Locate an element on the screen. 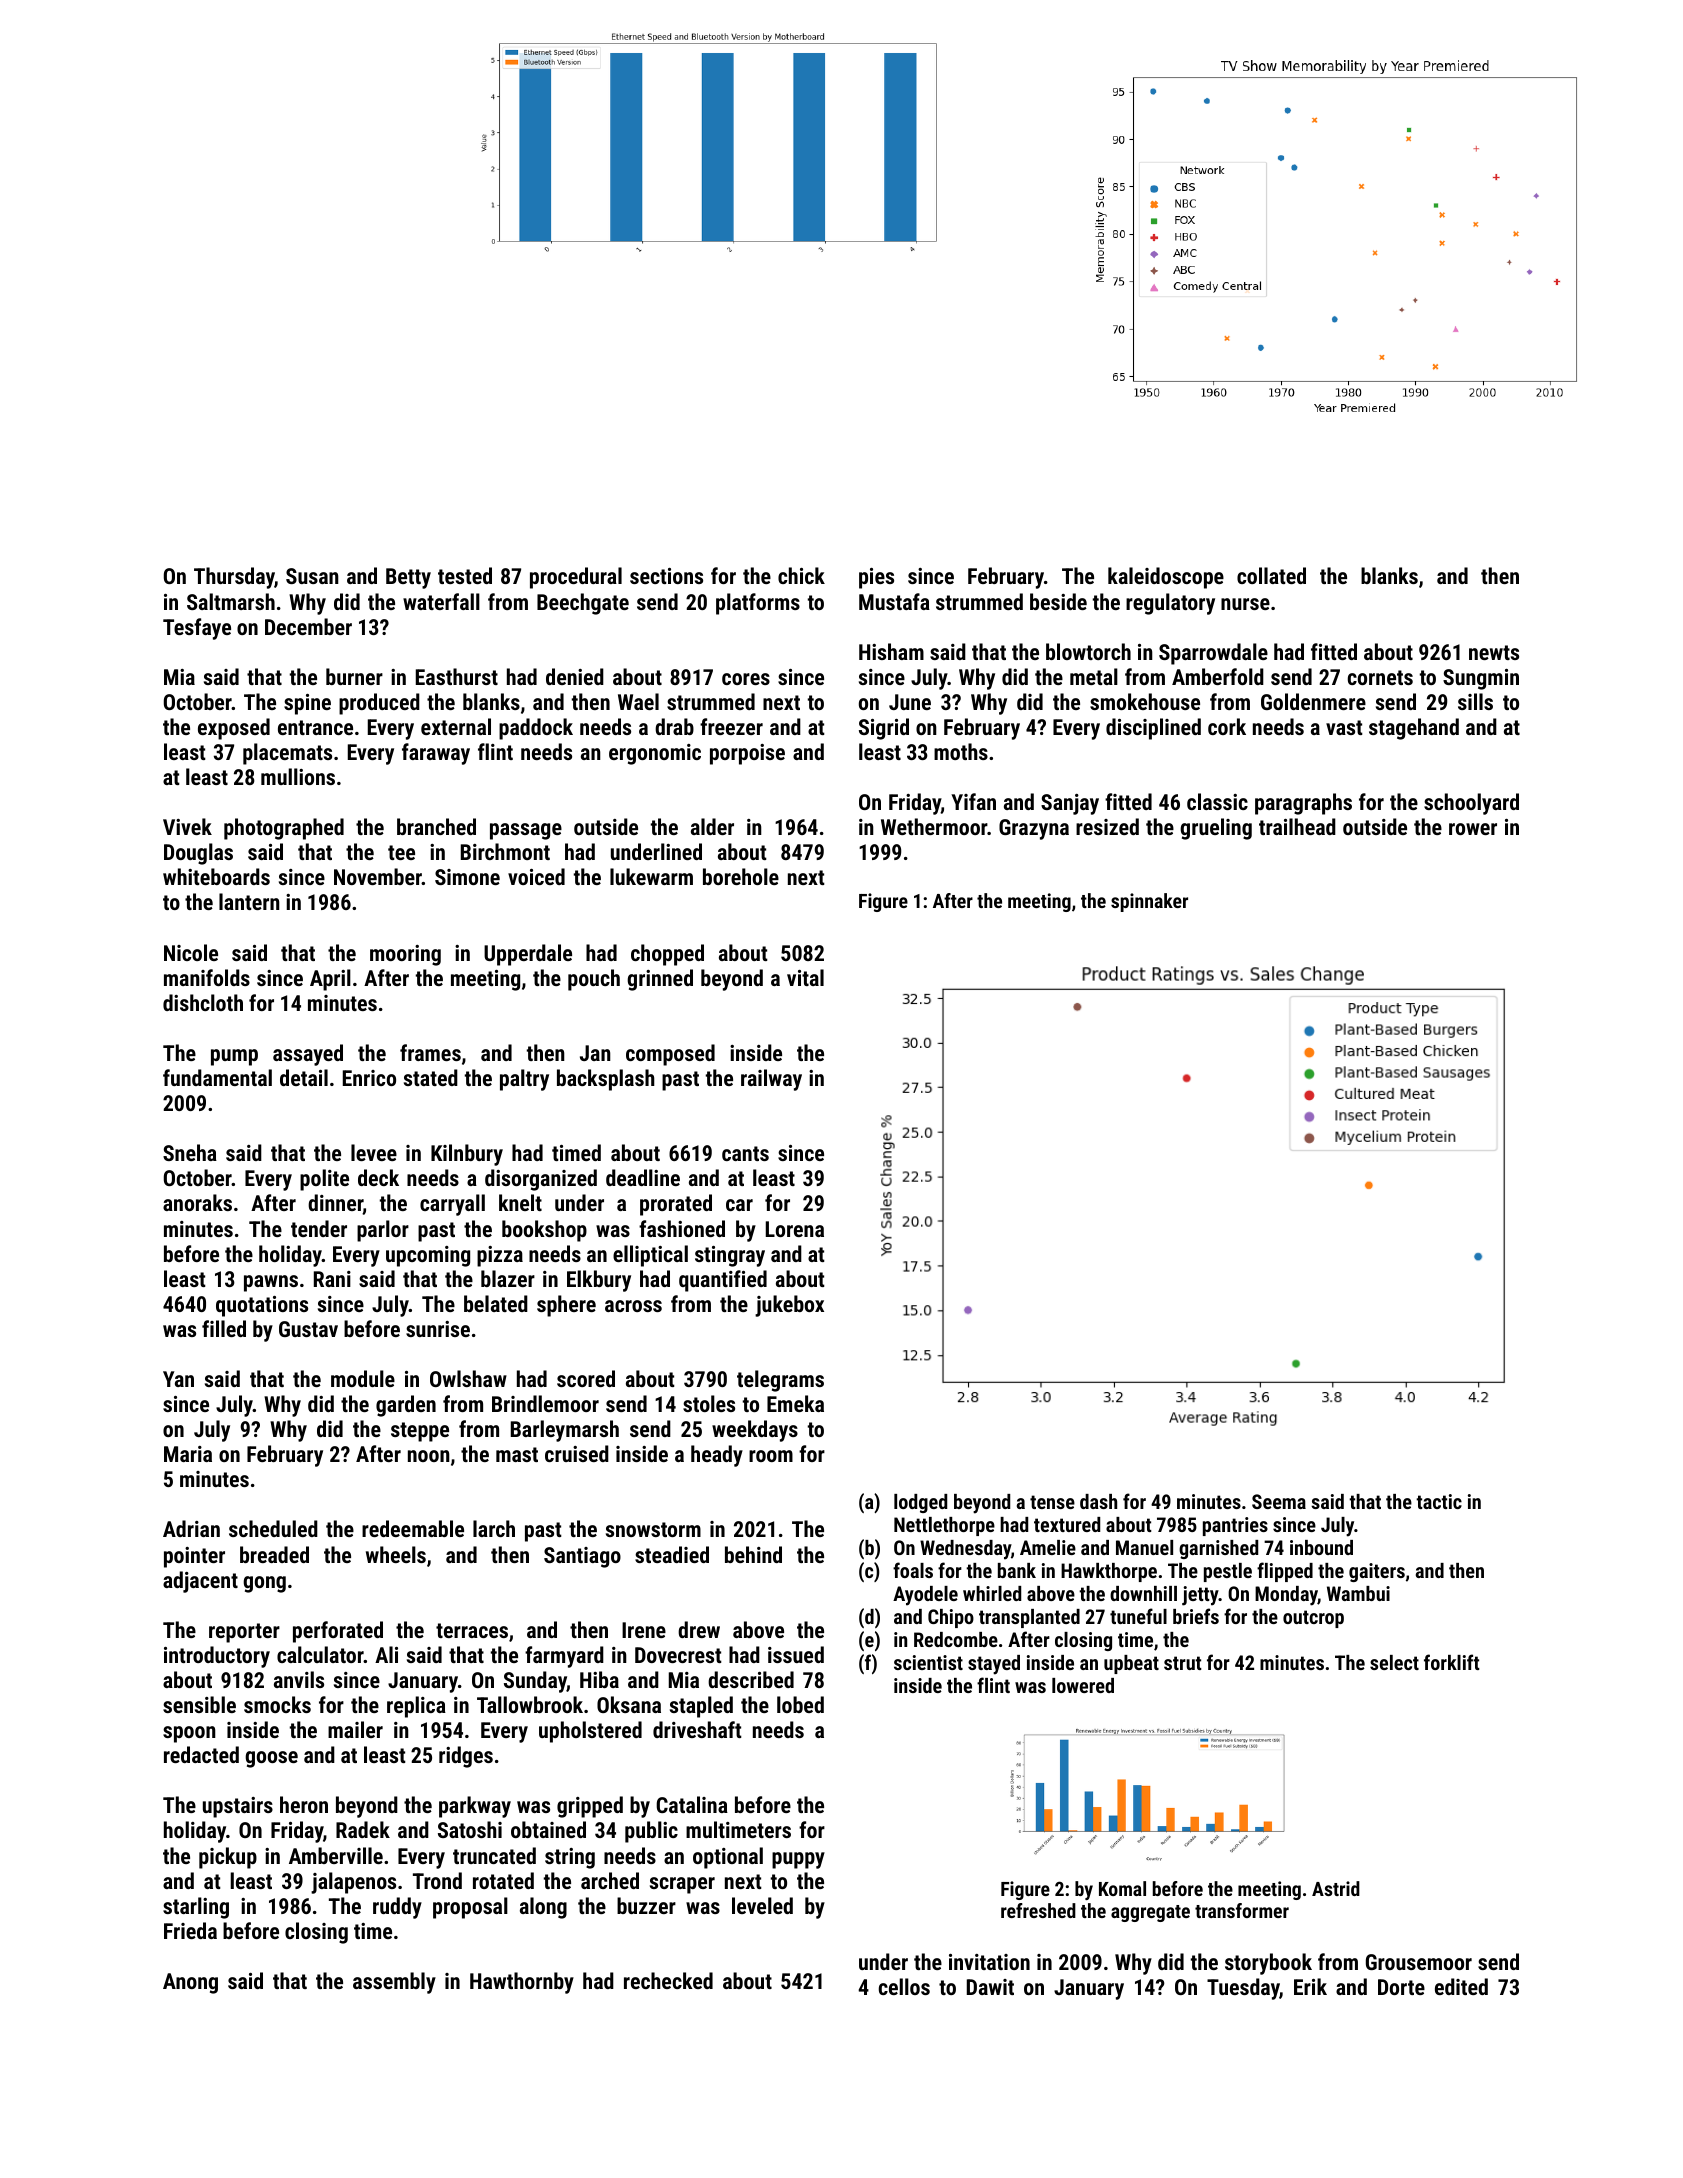  Erik is located at coordinates (1310, 1986).
